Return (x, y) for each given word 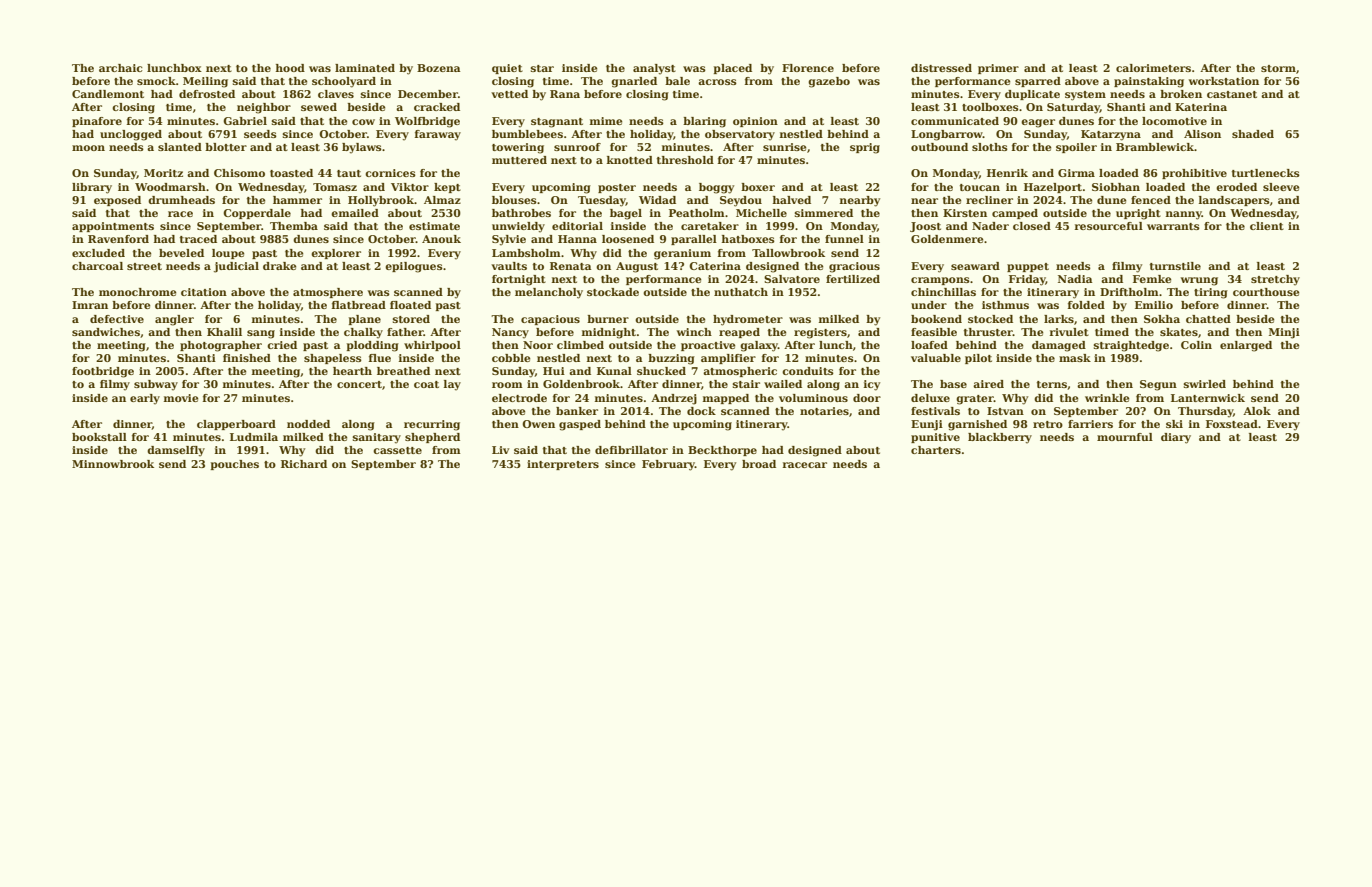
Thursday (1205, 412)
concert (359, 384)
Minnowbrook (113, 464)
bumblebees (527, 134)
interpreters (563, 465)
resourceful (1109, 226)
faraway (438, 135)
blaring (704, 122)
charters (936, 450)
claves (336, 94)
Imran (90, 305)
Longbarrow (947, 135)
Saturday (1073, 108)
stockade (613, 292)
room (507, 385)
